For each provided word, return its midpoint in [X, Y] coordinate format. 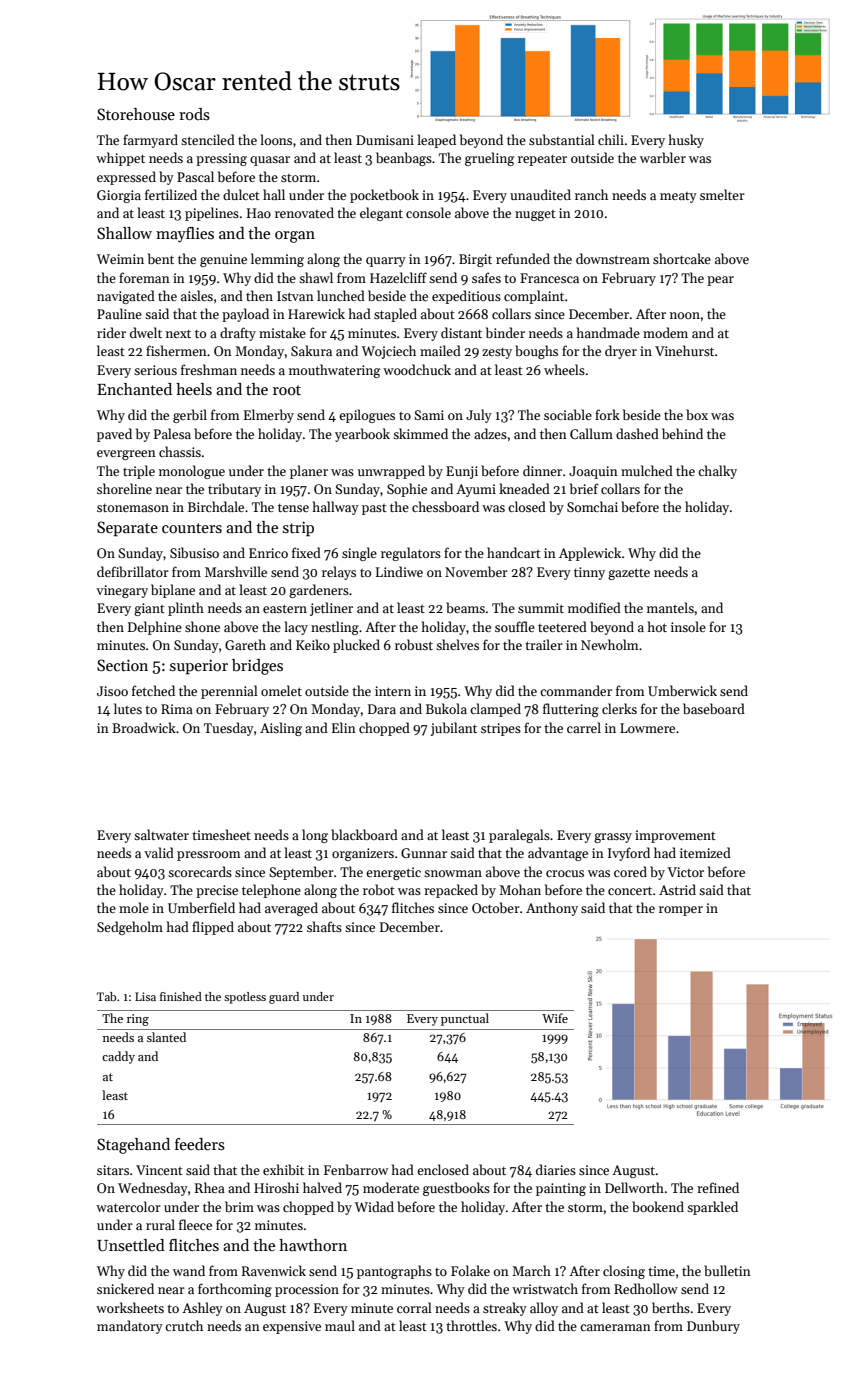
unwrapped [391, 472]
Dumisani [385, 140]
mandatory [130, 1327]
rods [194, 114]
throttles [471, 1325]
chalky [717, 472]
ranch [591, 194]
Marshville [236, 571]
